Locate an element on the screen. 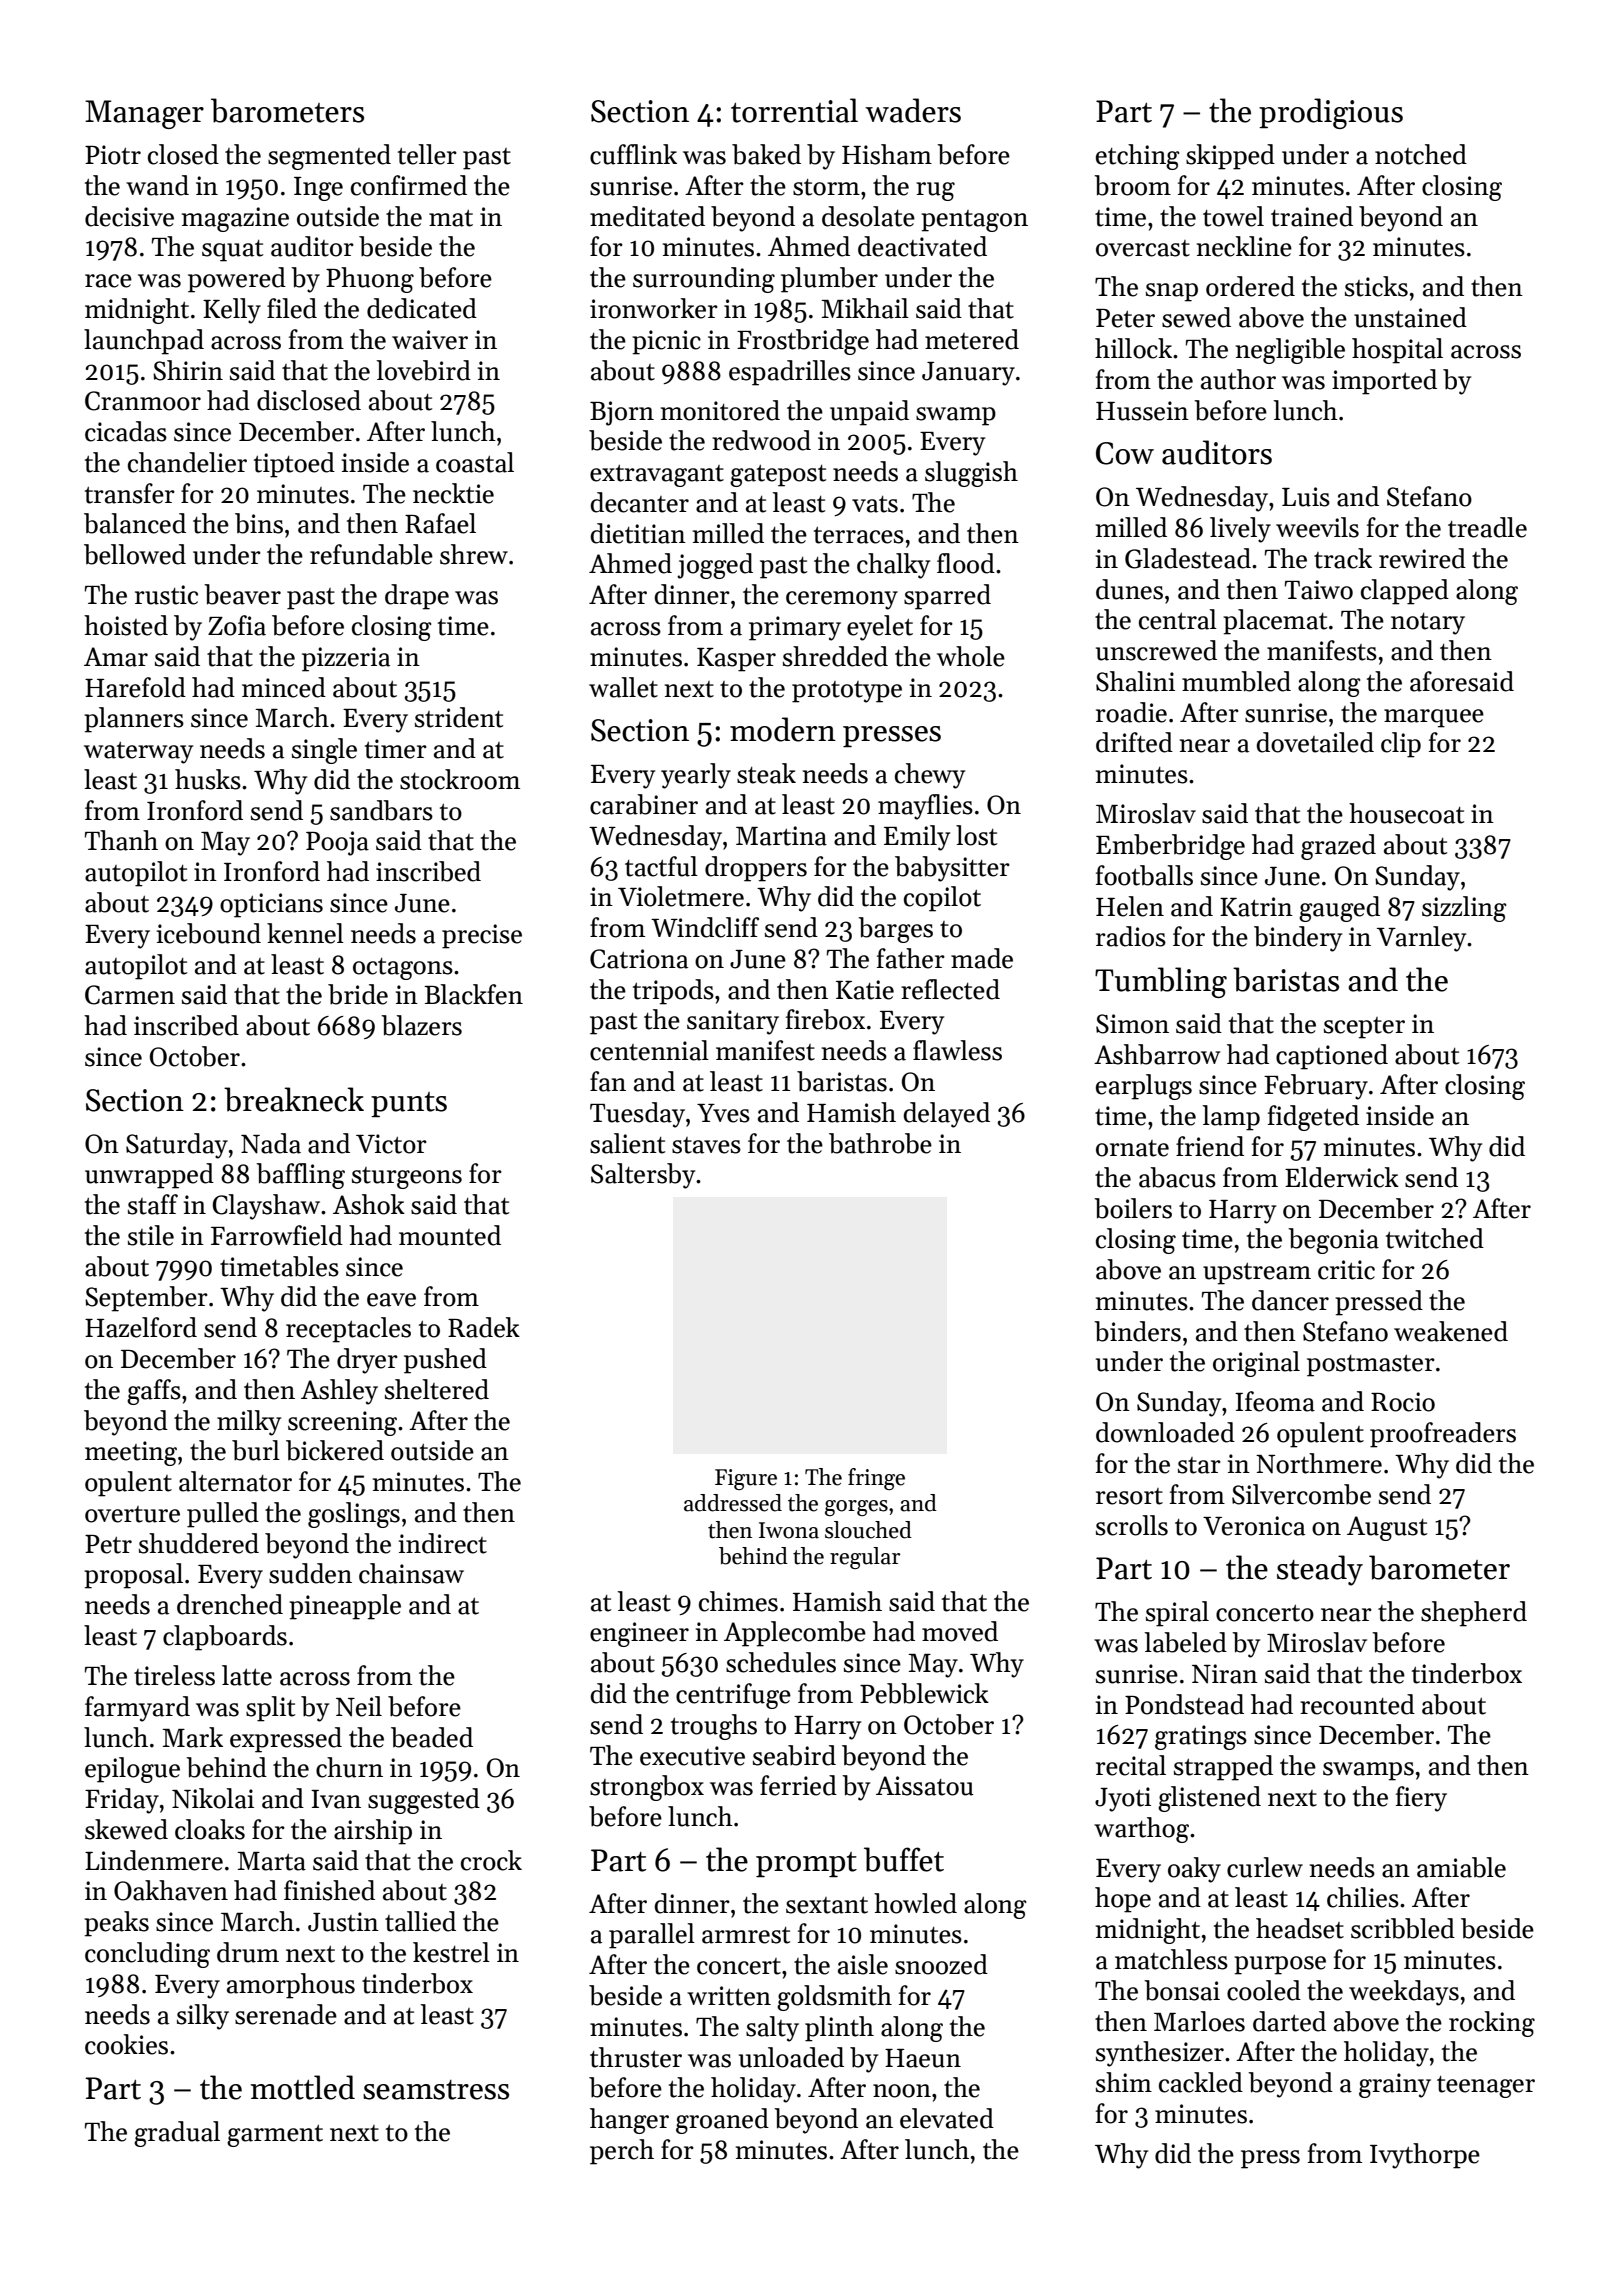 The width and height of the screenshot is (1620, 2292). seabird is located at coordinates (794, 1755).
